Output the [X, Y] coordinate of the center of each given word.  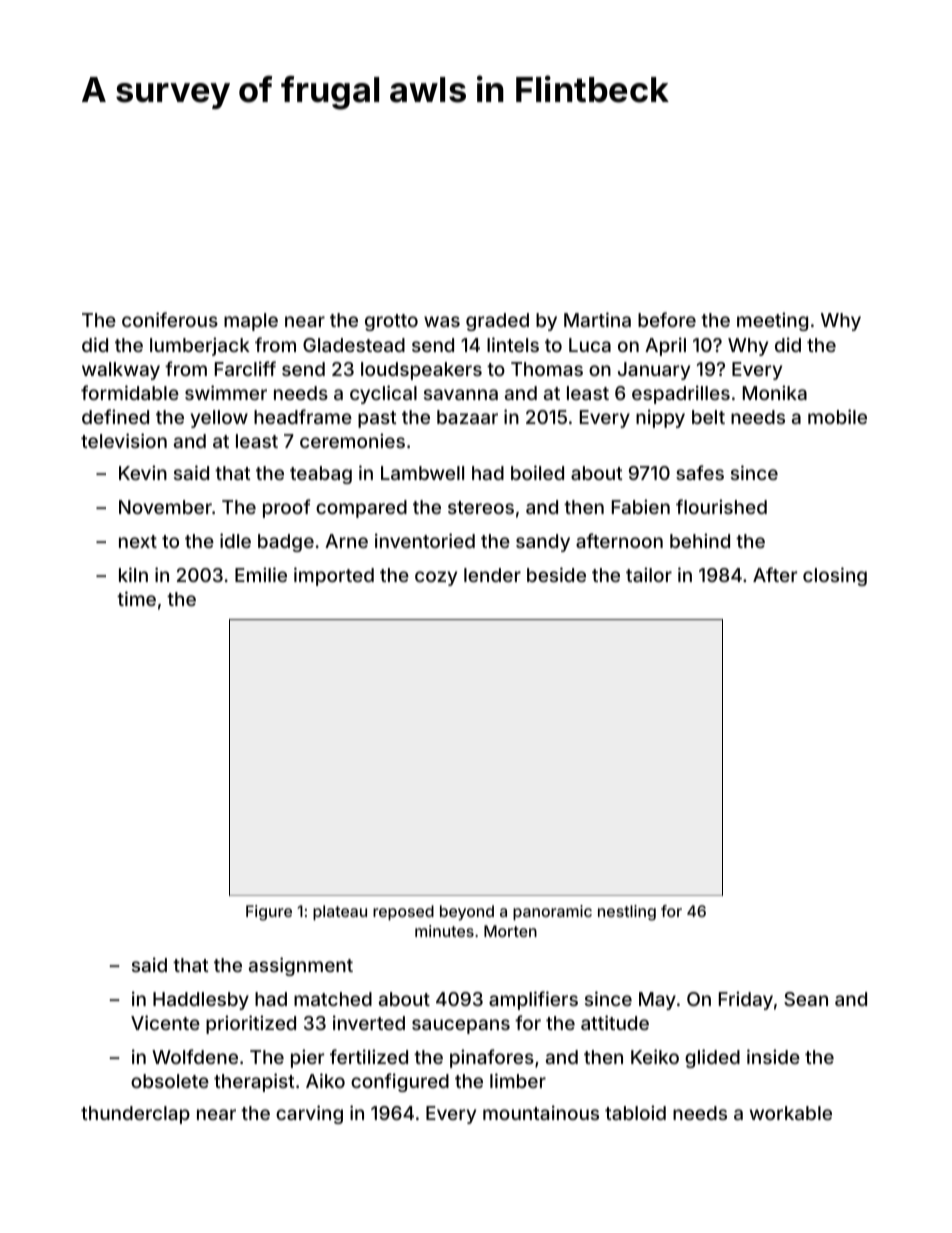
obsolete [170, 1081]
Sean [806, 999]
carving [309, 1114]
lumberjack [200, 346]
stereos [481, 507]
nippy [660, 418]
